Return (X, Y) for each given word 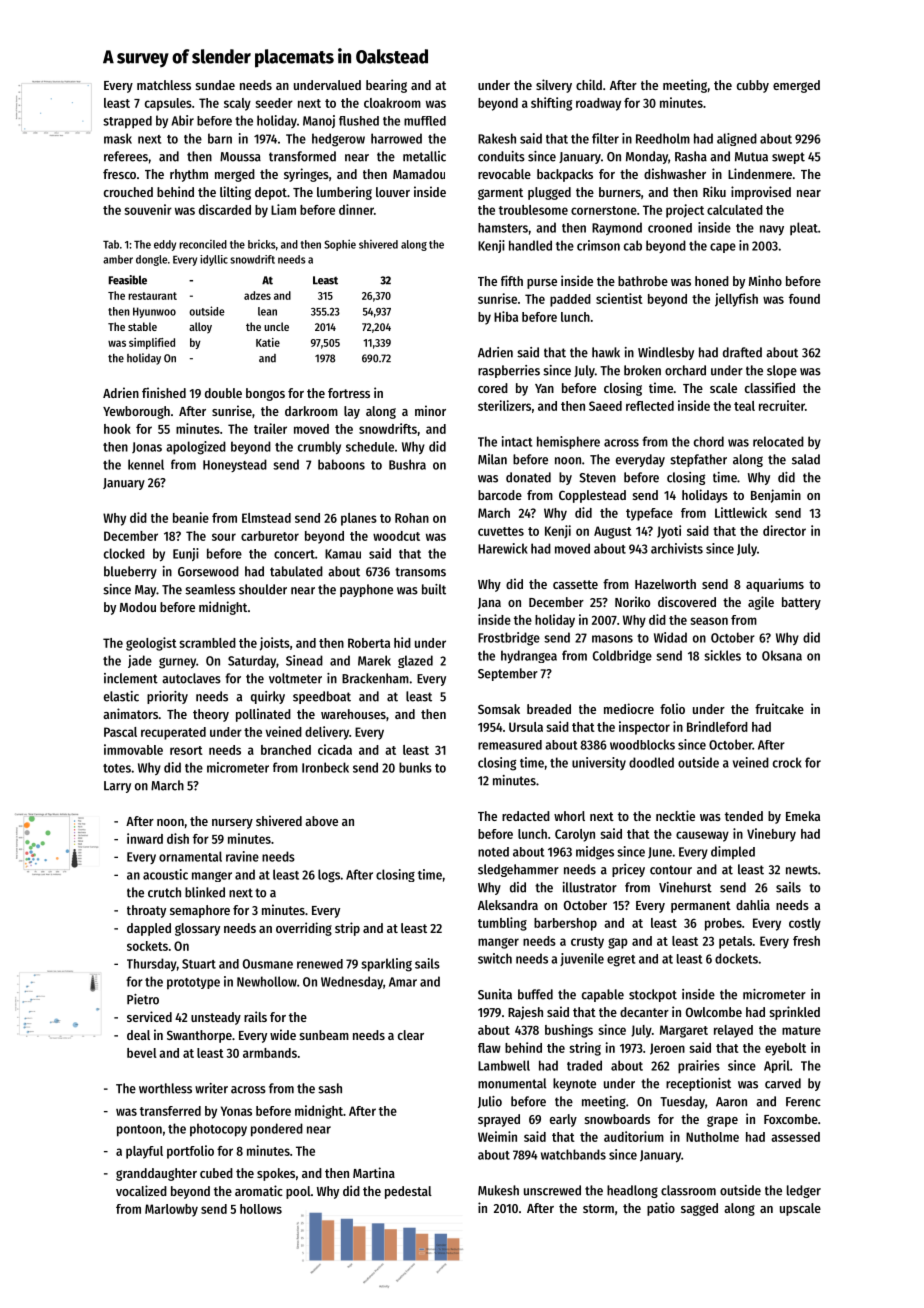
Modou (138, 607)
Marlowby (171, 1210)
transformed (302, 156)
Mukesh (498, 1190)
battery (801, 603)
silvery (554, 86)
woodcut (396, 536)
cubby (753, 86)
